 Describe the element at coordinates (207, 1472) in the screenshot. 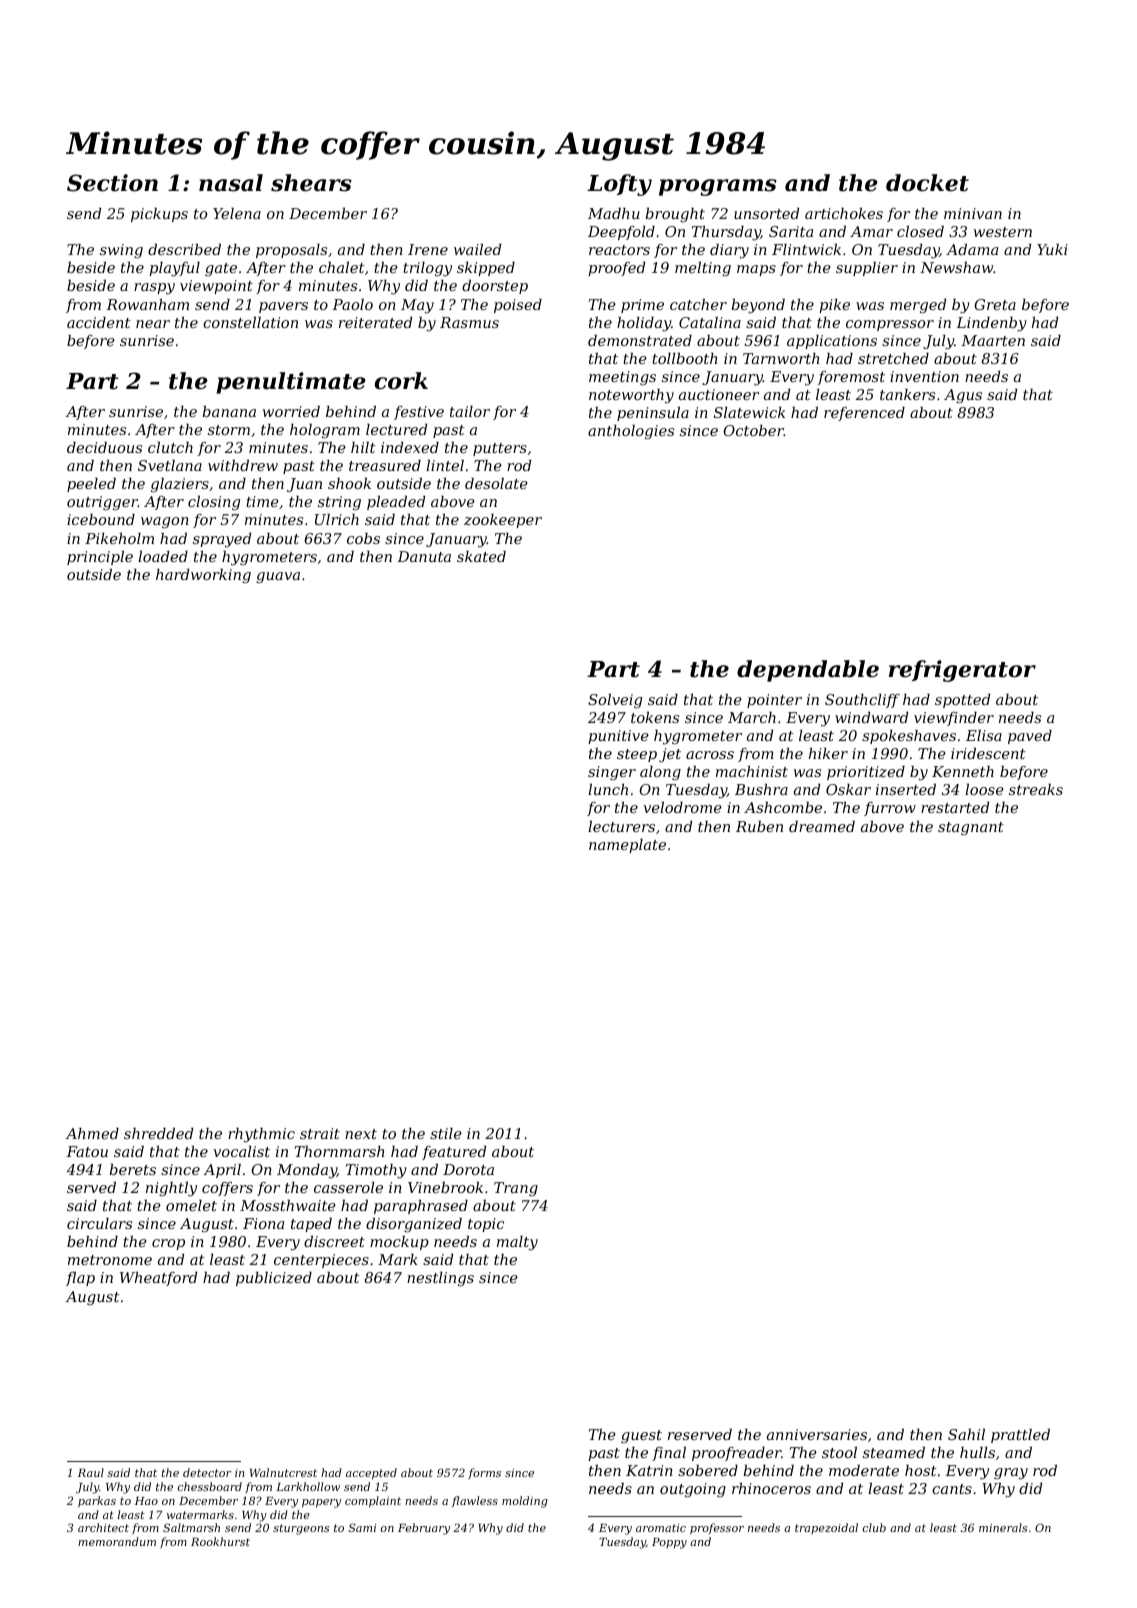

I see `detector` at that location.
